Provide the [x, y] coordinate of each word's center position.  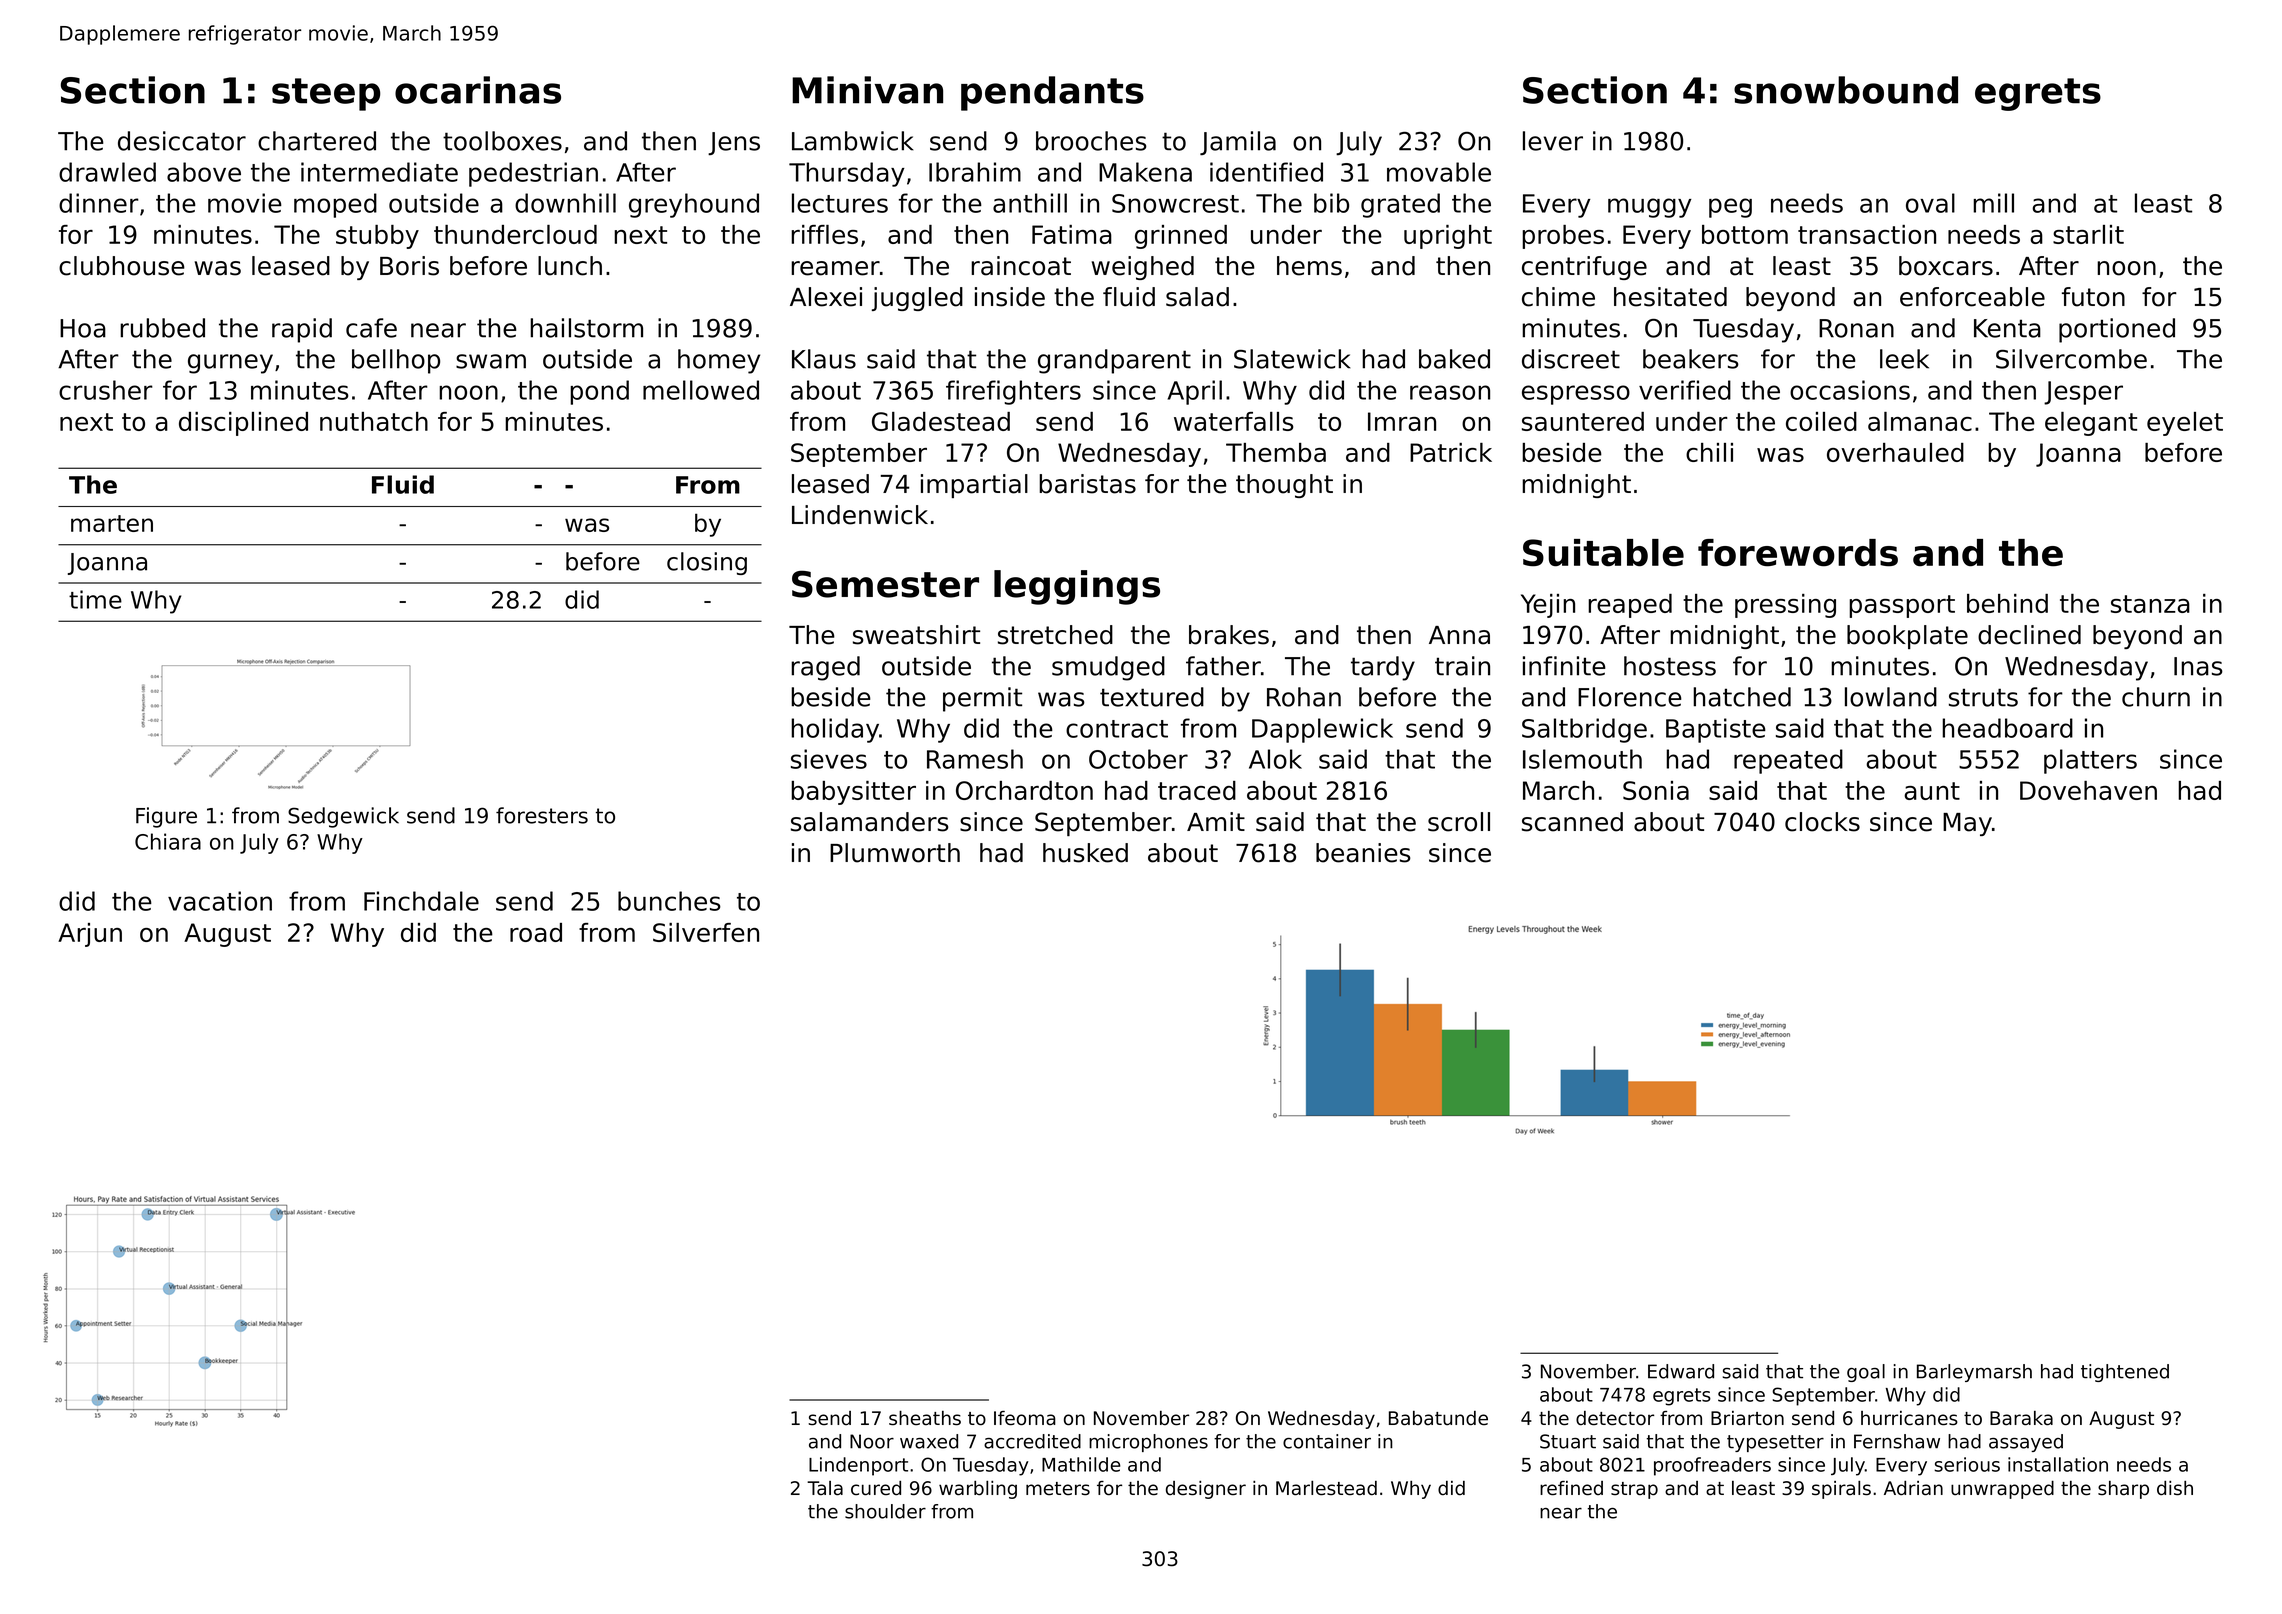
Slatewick [1292, 359]
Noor [872, 1441]
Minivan [867, 90]
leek [1904, 359]
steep [326, 94]
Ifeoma [1025, 1418]
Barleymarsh [1974, 1373]
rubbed [162, 328]
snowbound [1846, 90]
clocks [1822, 822]
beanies [1363, 853]
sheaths [925, 1418]
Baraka [2021, 1418]
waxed [929, 1441]
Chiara [168, 841]
